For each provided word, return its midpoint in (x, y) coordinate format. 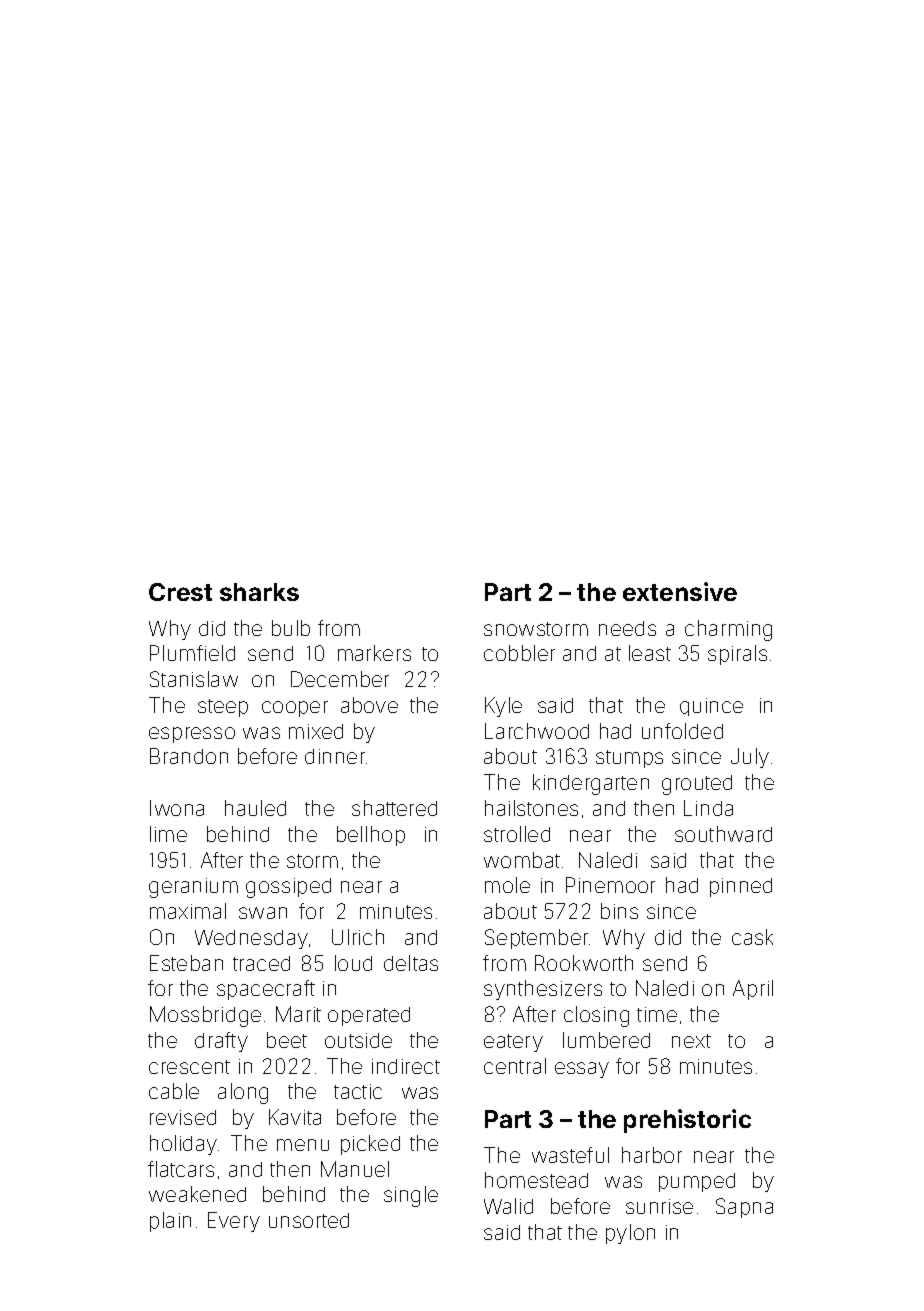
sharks (259, 592)
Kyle (503, 707)
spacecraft (266, 990)
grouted (697, 785)
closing (596, 1016)
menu (303, 1145)
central (515, 1066)
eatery (513, 1043)
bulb (291, 628)
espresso (192, 735)
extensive (680, 591)
